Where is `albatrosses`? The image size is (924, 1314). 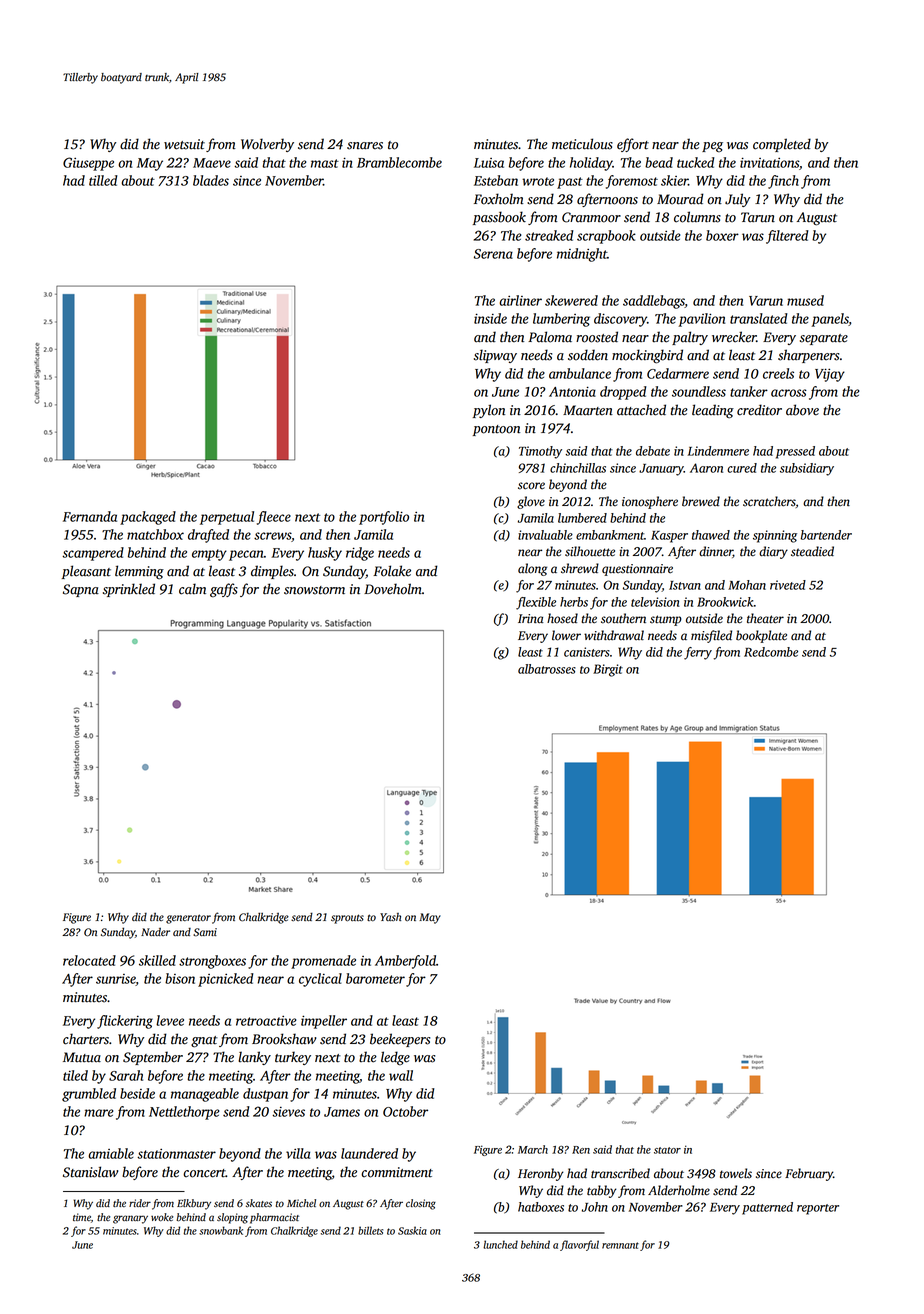
albatrosses is located at coordinates (547, 669).
